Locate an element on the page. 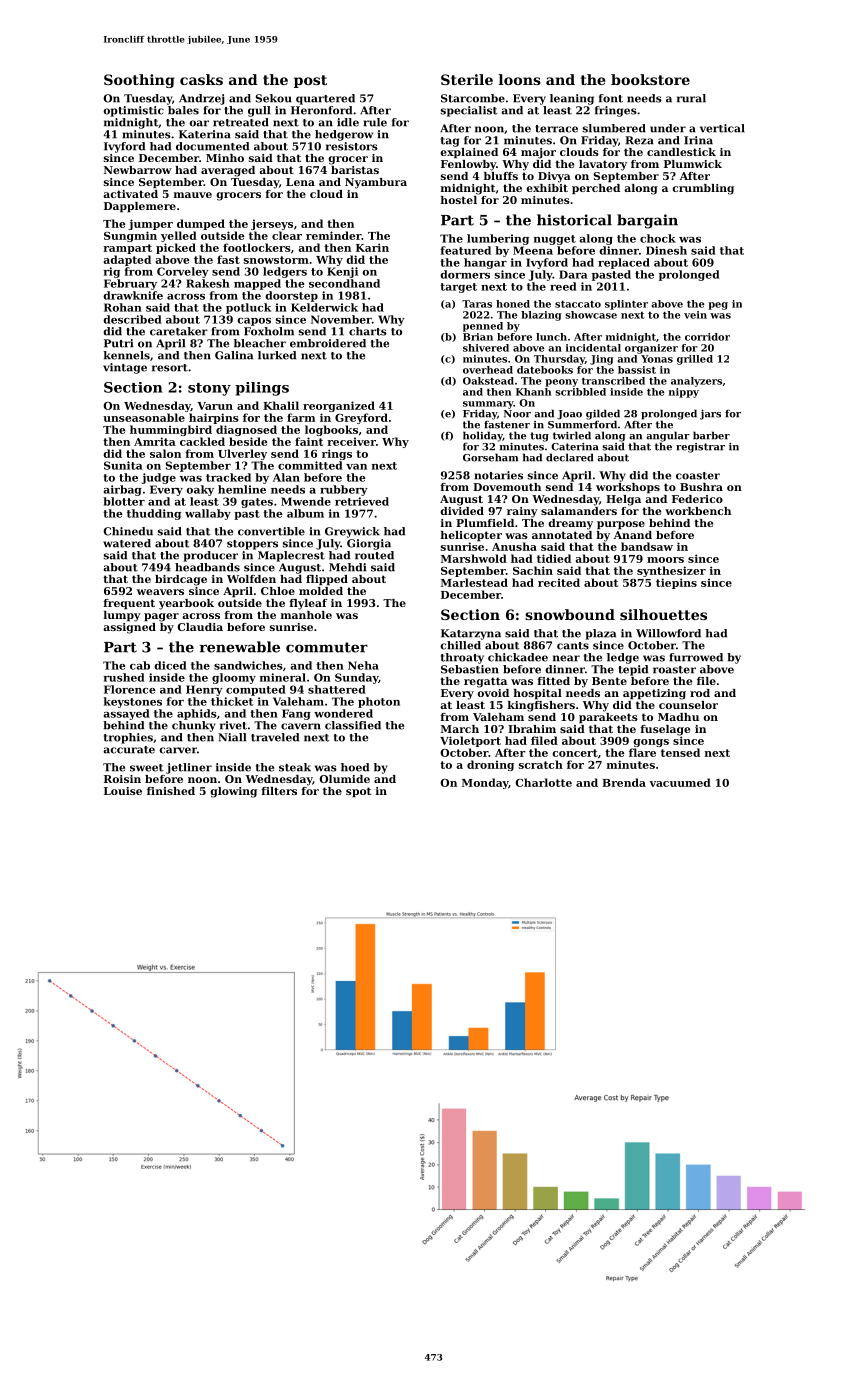 The width and height of the image is (849, 1400). bookstore is located at coordinates (650, 79).
